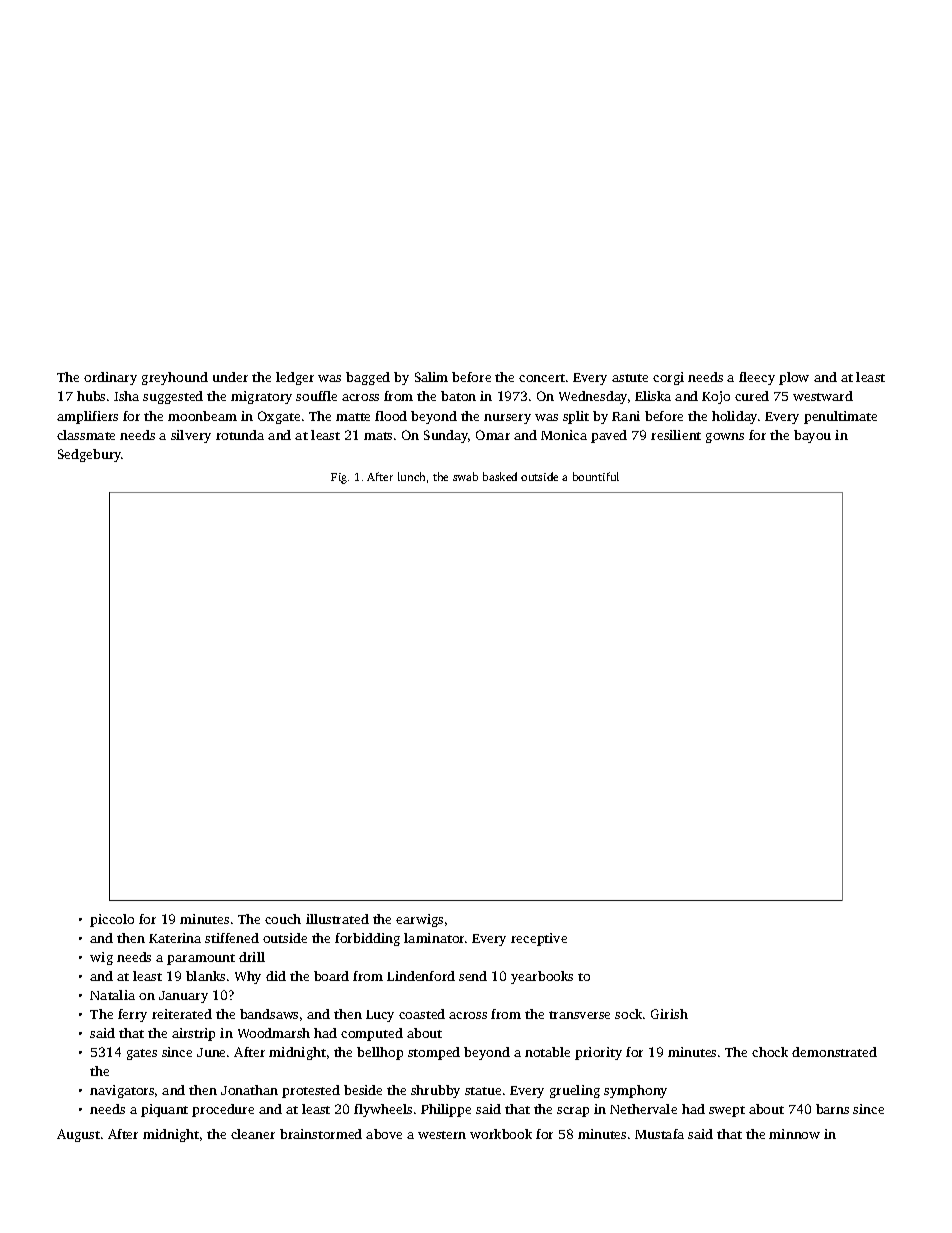  Describe the element at coordinates (628, 1014) in the page. I see `sock` at that location.
